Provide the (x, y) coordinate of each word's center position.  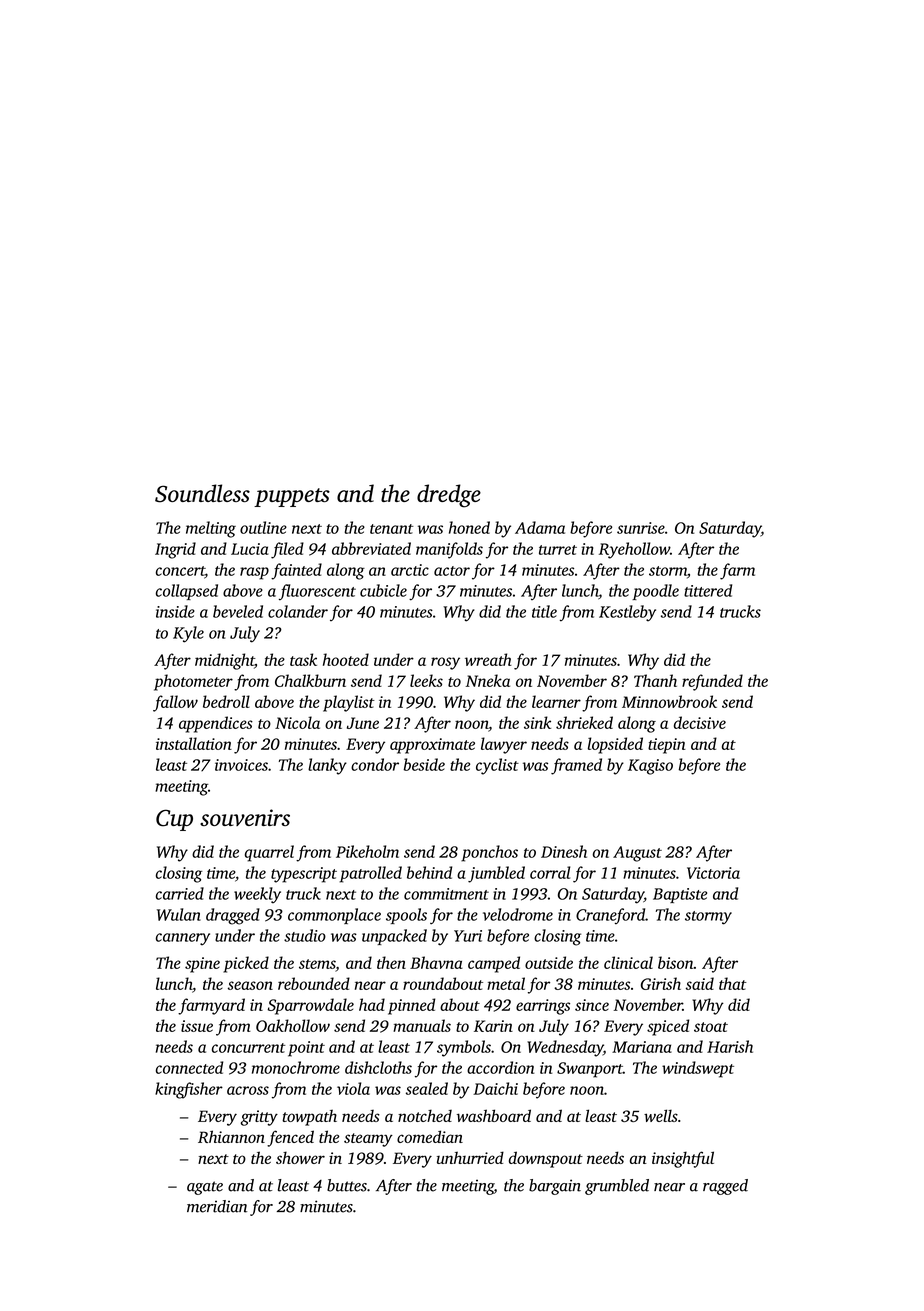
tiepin (667, 746)
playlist (349, 703)
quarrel (269, 853)
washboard (494, 1115)
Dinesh (564, 851)
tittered (708, 590)
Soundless (202, 493)
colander (298, 611)
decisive (700, 722)
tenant (392, 529)
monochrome (296, 1067)
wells (661, 1115)
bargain (555, 1187)
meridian (217, 1206)
